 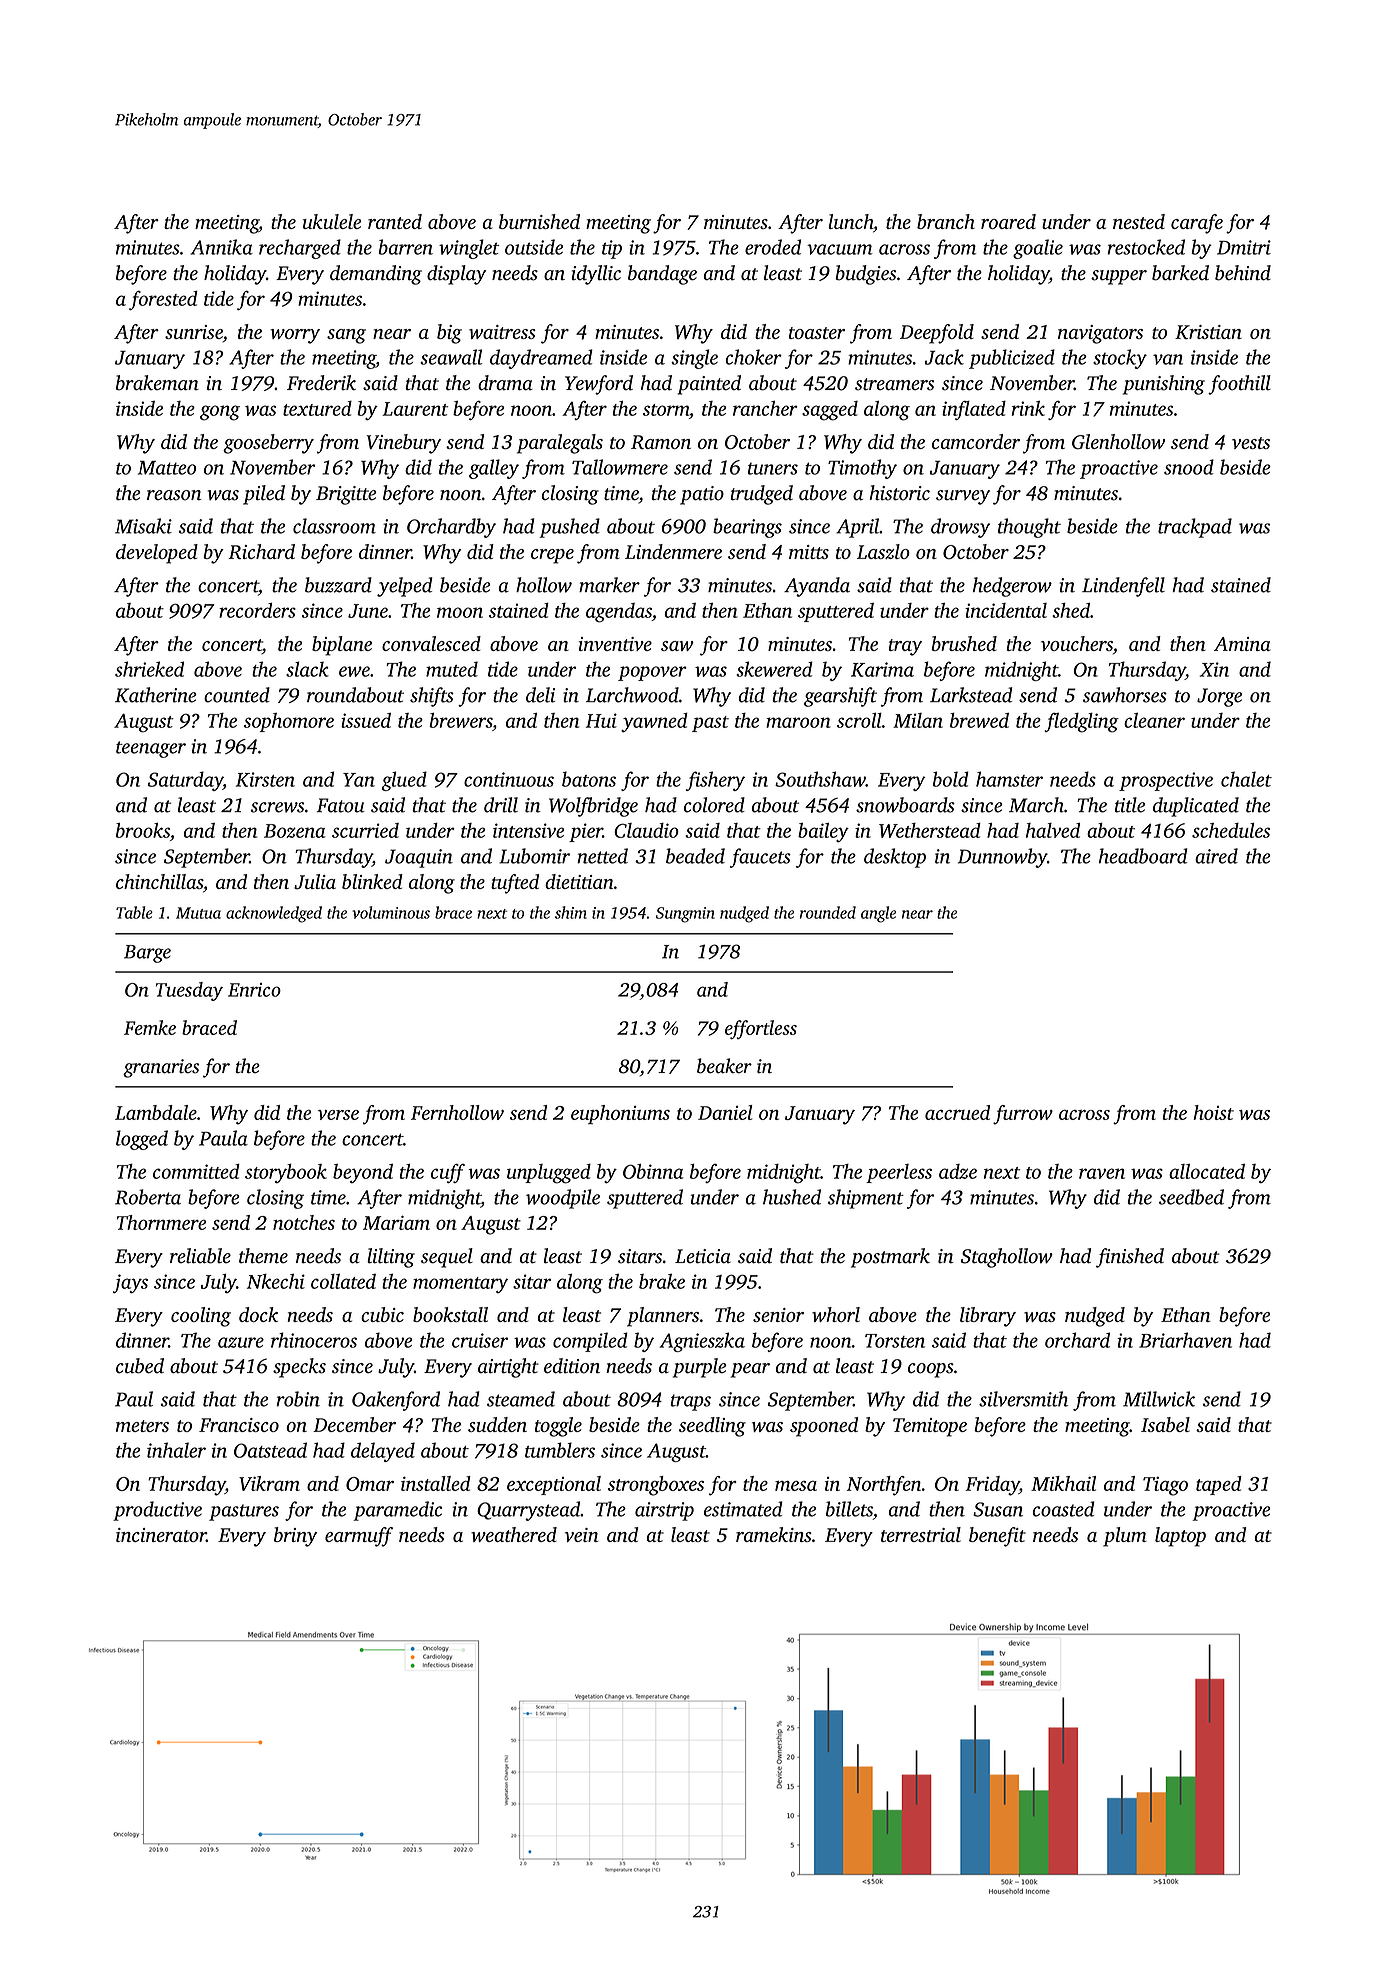 What do you see at coordinates (1139, 221) in the image?
I see `nested` at bounding box center [1139, 221].
